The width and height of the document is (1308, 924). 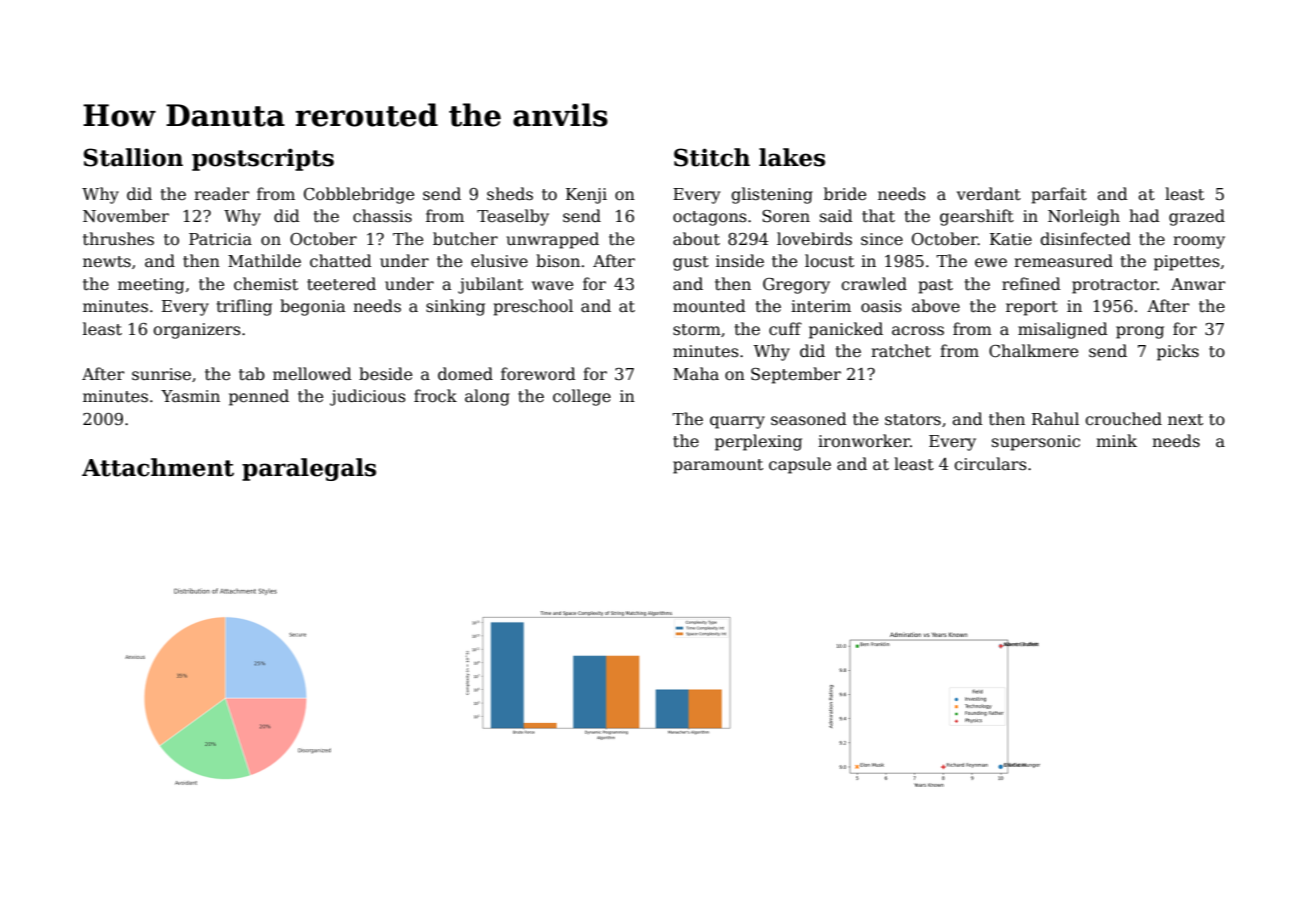 I want to click on Stitch, so click(x=712, y=157).
